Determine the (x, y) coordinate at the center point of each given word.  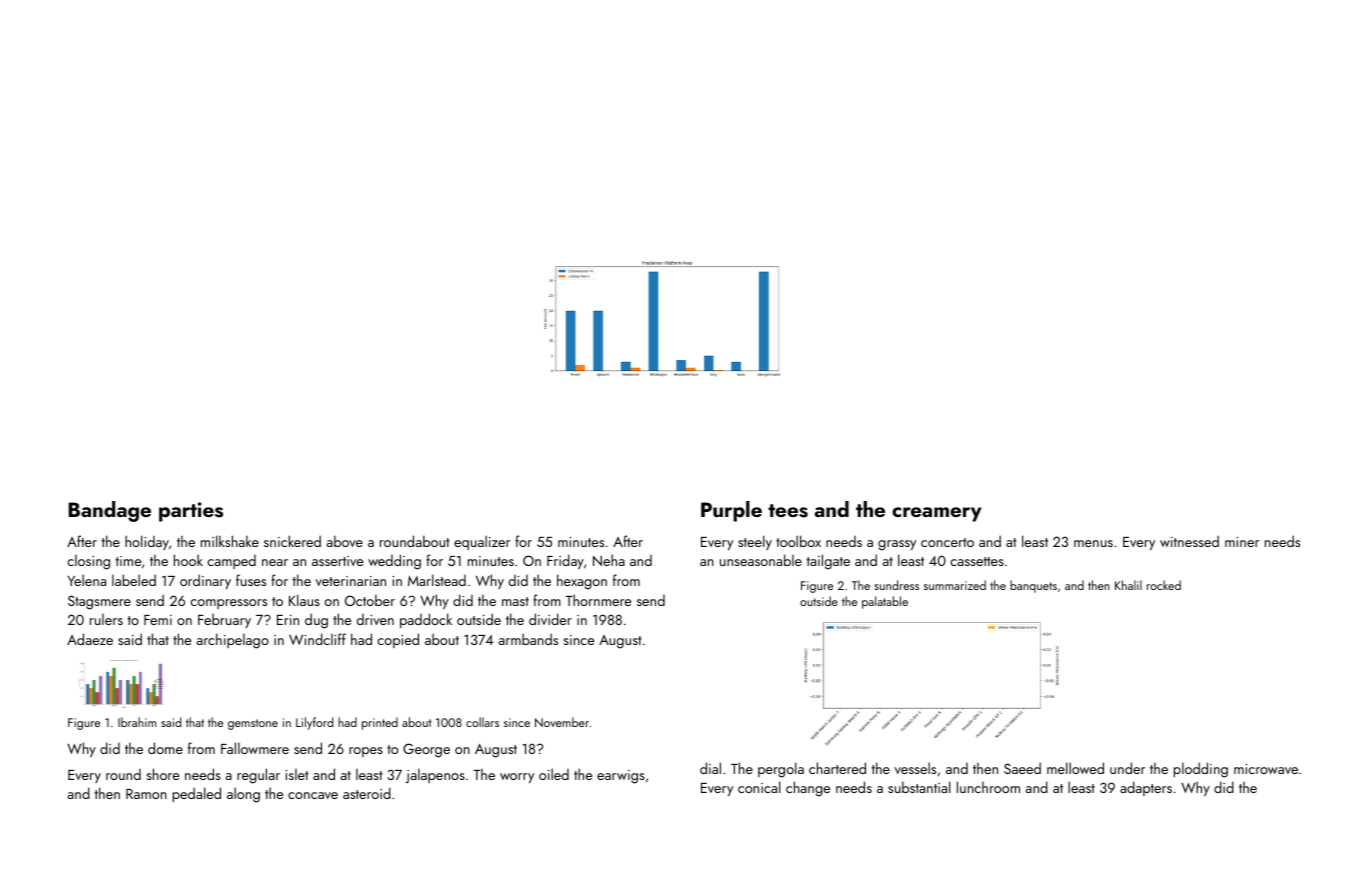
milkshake (230, 541)
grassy (897, 545)
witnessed (1189, 541)
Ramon (146, 794)
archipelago (233, 641)
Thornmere (598, 600)
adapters (1146, 788)
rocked (1164, 585)
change (808, 789)
